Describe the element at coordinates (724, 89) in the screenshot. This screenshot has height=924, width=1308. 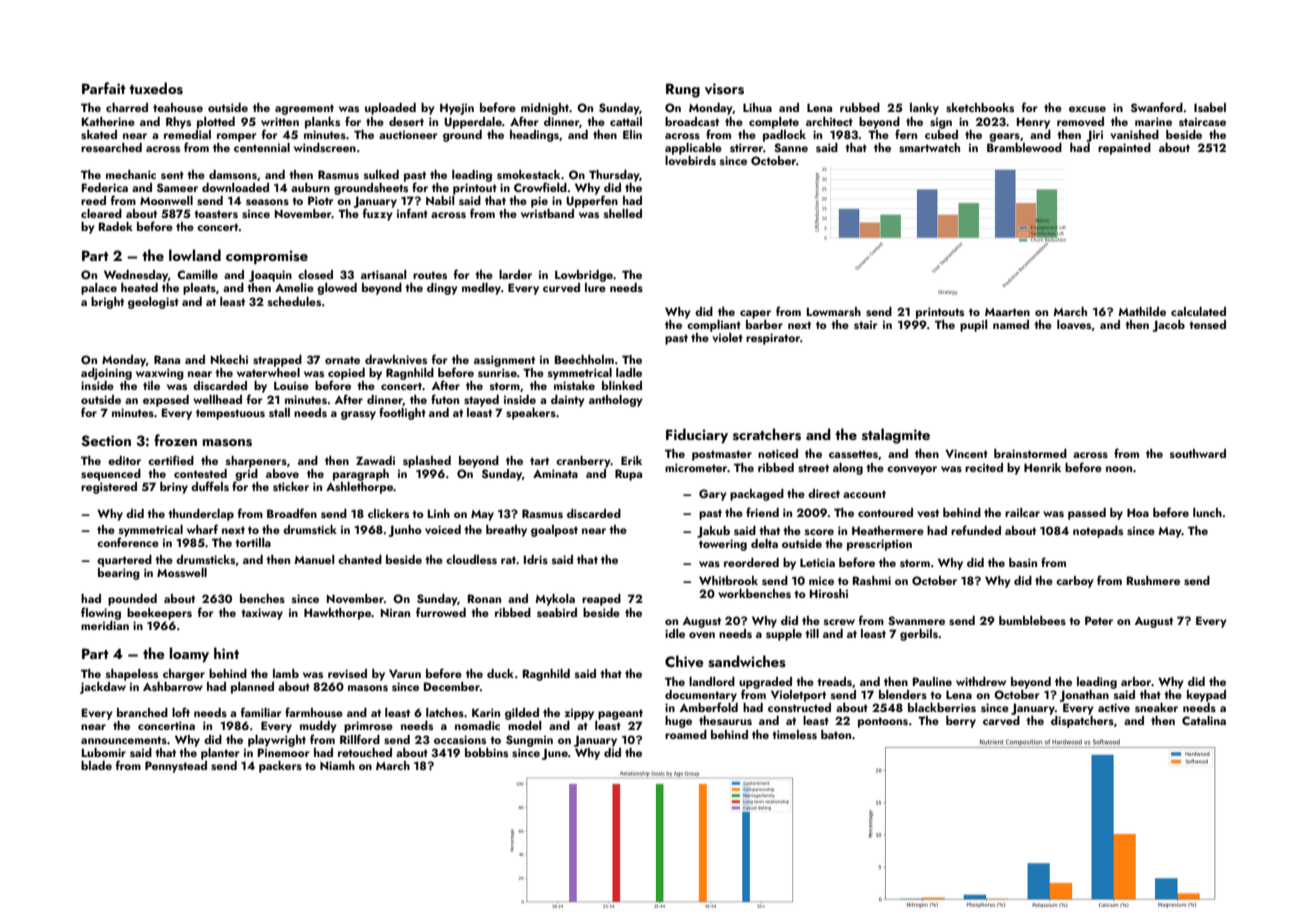
I see `visors` at that location.
